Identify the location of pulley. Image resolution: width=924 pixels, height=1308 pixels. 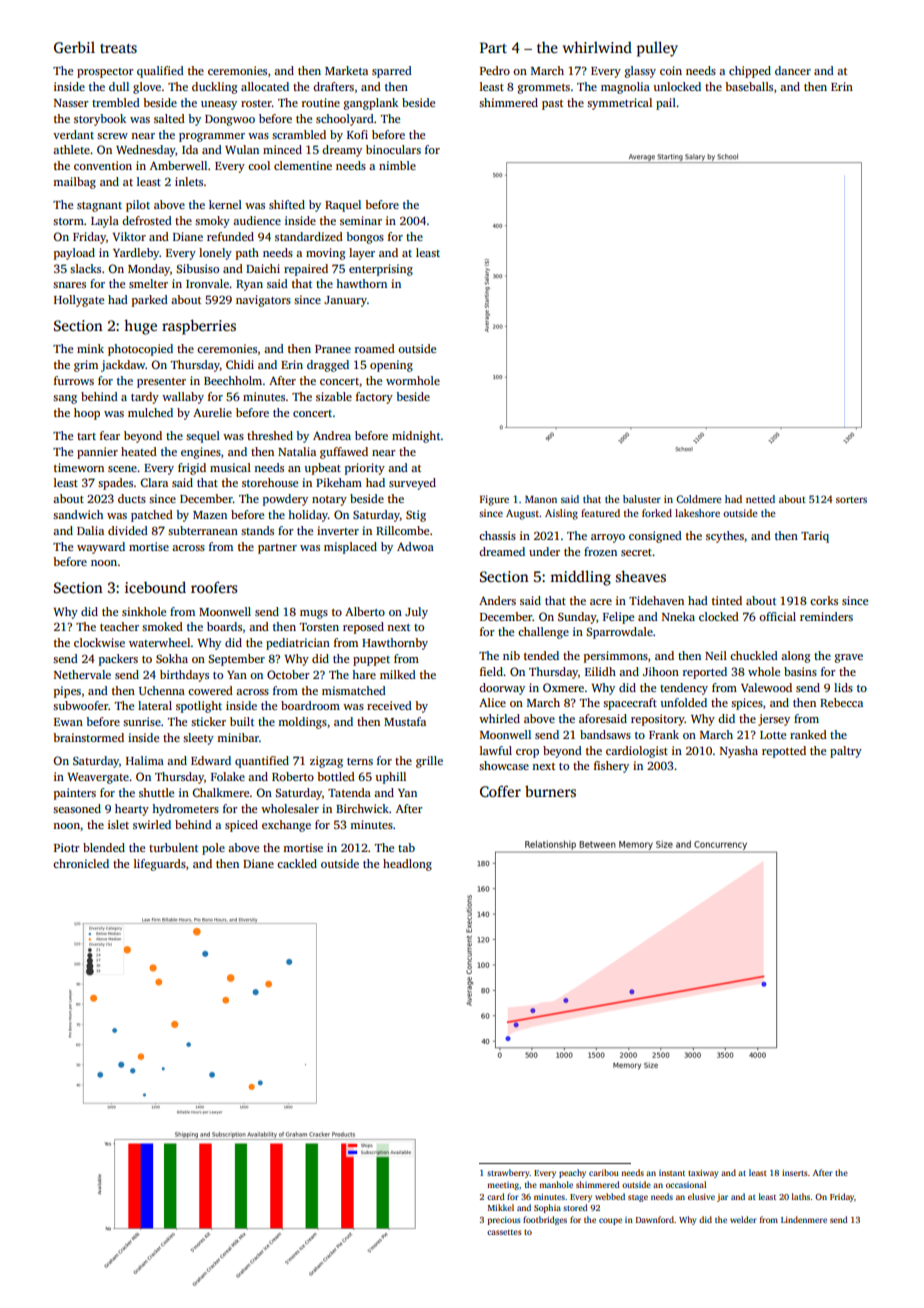
(657, 49).
